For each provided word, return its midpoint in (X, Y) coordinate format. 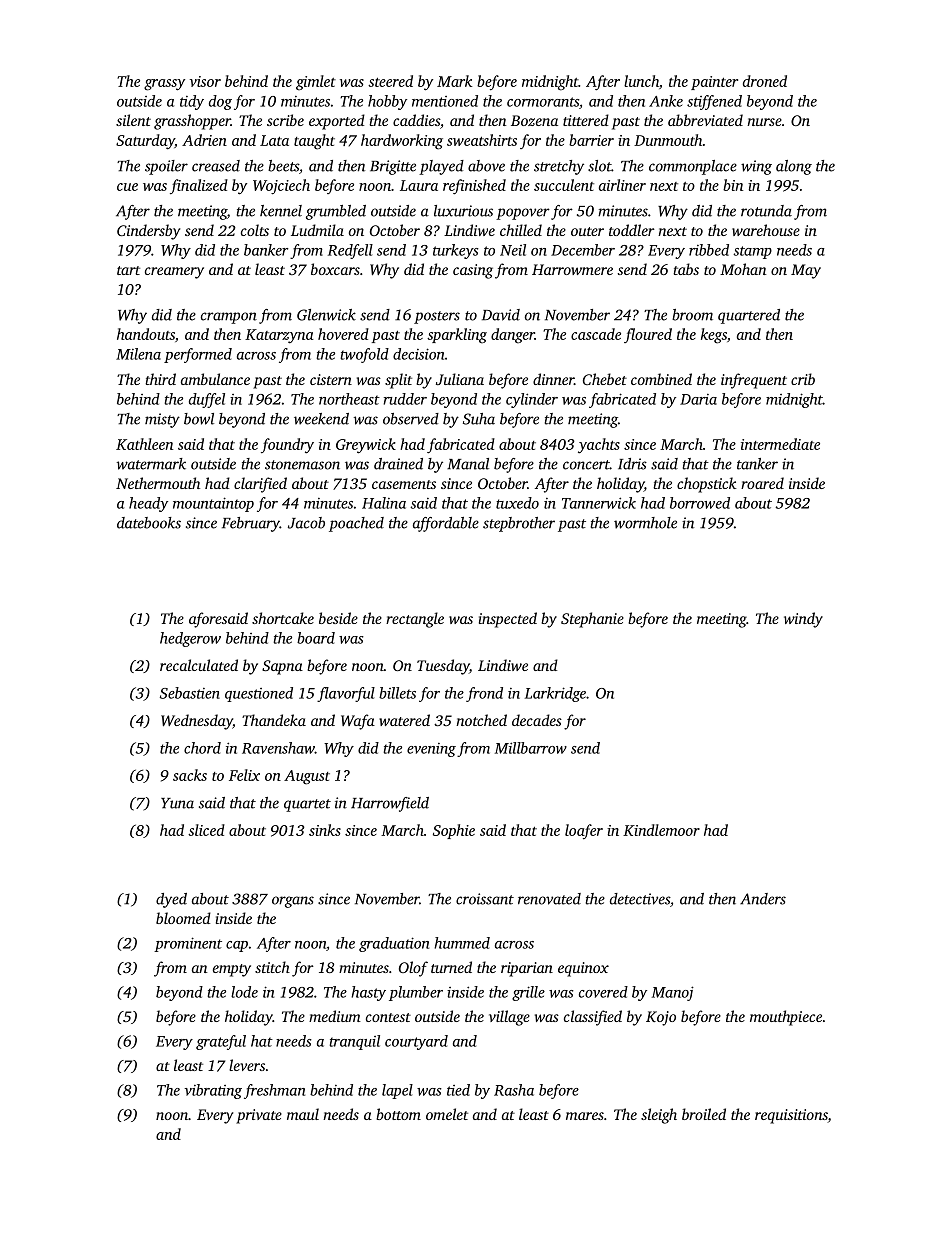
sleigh (659, 1116)
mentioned (445, 101)
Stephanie (592, 620)
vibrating (213, 1091)
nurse (764, 122)
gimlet (316, 83)
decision (418, 354)
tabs (686, 269)
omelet (447, 1114)
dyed (171, 900)
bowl (199, 419)
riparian (527, 969)
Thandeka (274, 720)
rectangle (415, 620)
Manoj (673, 993)
